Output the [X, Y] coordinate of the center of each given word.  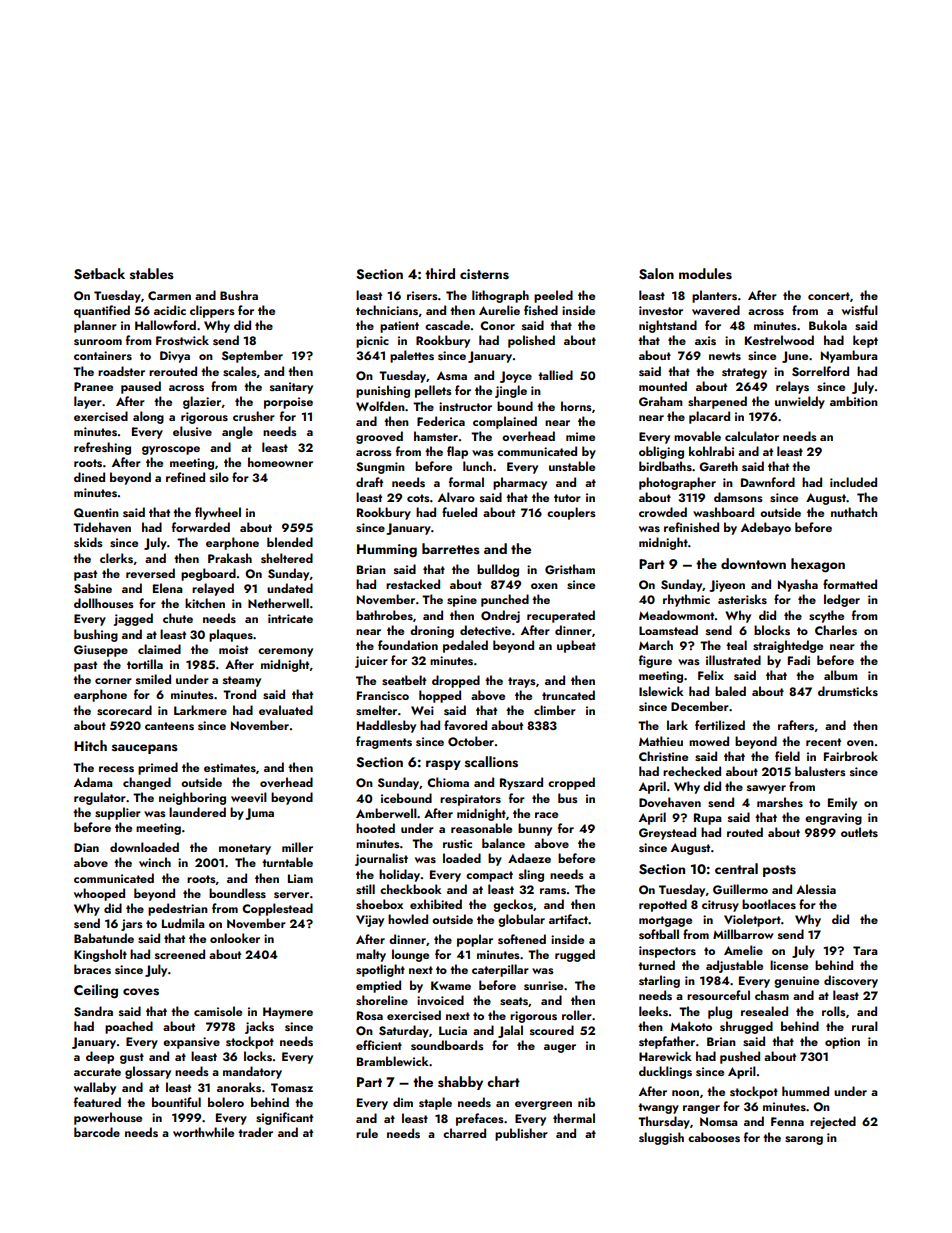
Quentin [96, 513]
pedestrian [178, 909]
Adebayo [766, 528]
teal [736, 645]
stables [152, 273]
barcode [97, 1132]
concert [829, 296]
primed [158, 768]
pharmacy [520, 483]
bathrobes [384, 615]
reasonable [481, 828]
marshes [780, 802]
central [736, 868]
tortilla [145, 664]
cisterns [484, 274]
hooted [375, 828]
